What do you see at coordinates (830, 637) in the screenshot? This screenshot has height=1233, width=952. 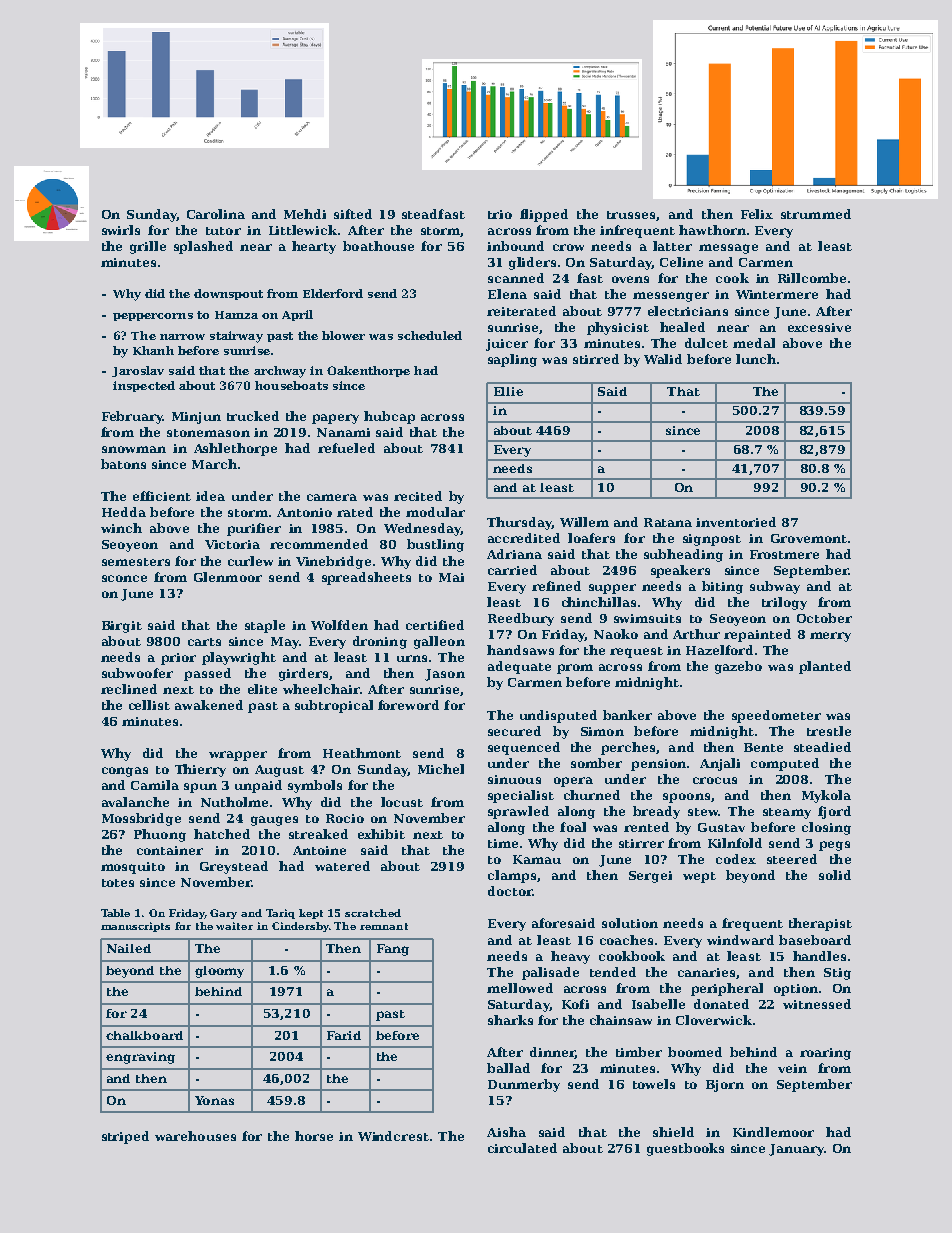 I see `merry` at bounding box center [830, 637].
